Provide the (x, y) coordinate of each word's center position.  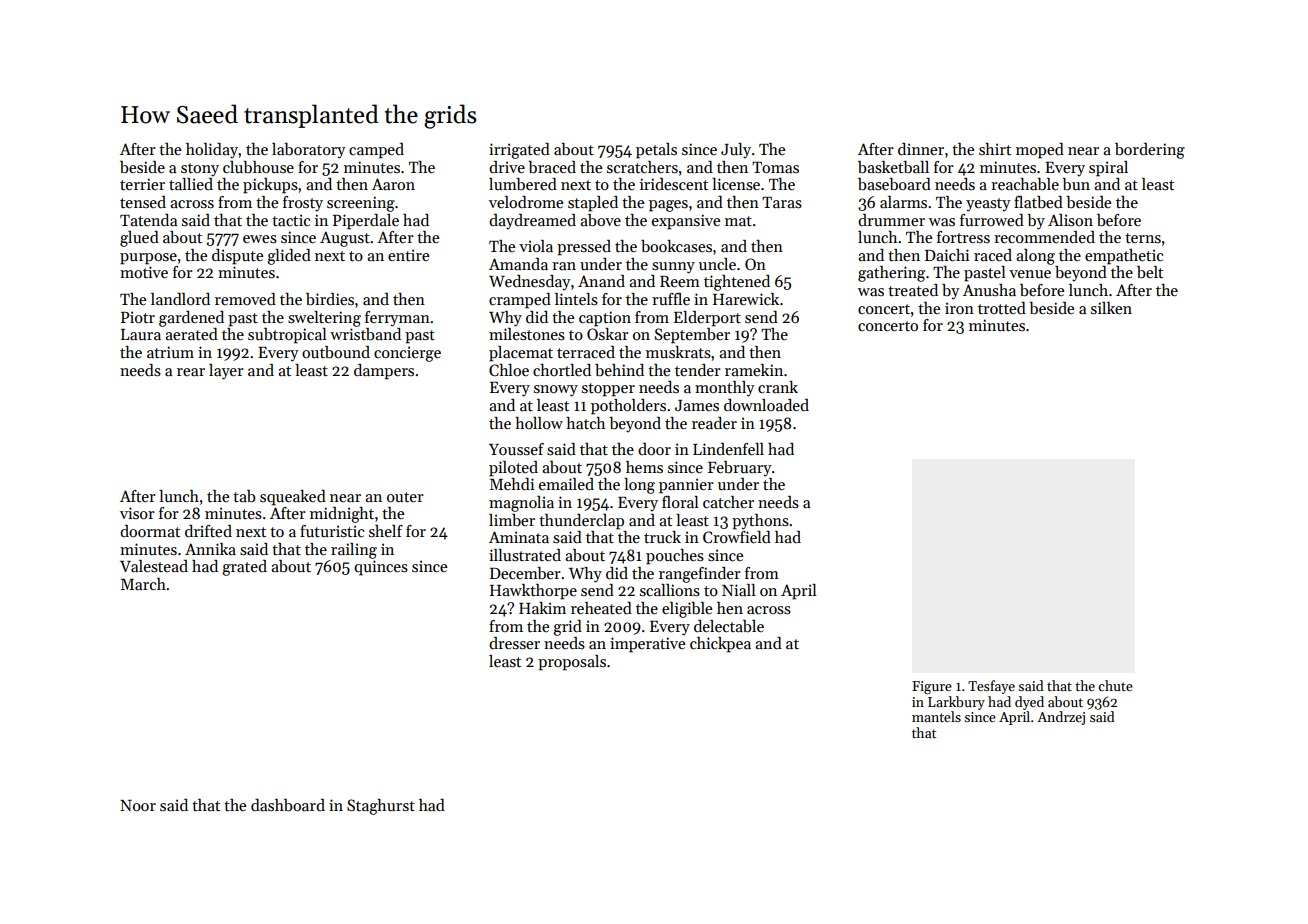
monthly (725, 389)
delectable (729, 626)
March (143, 584)
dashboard (288, 805)
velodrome (526, 202)
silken (1111, 308)
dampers (384, 372)
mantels (936, 716)
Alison (1070, 220)
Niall (739, 590)
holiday (212, 151)
